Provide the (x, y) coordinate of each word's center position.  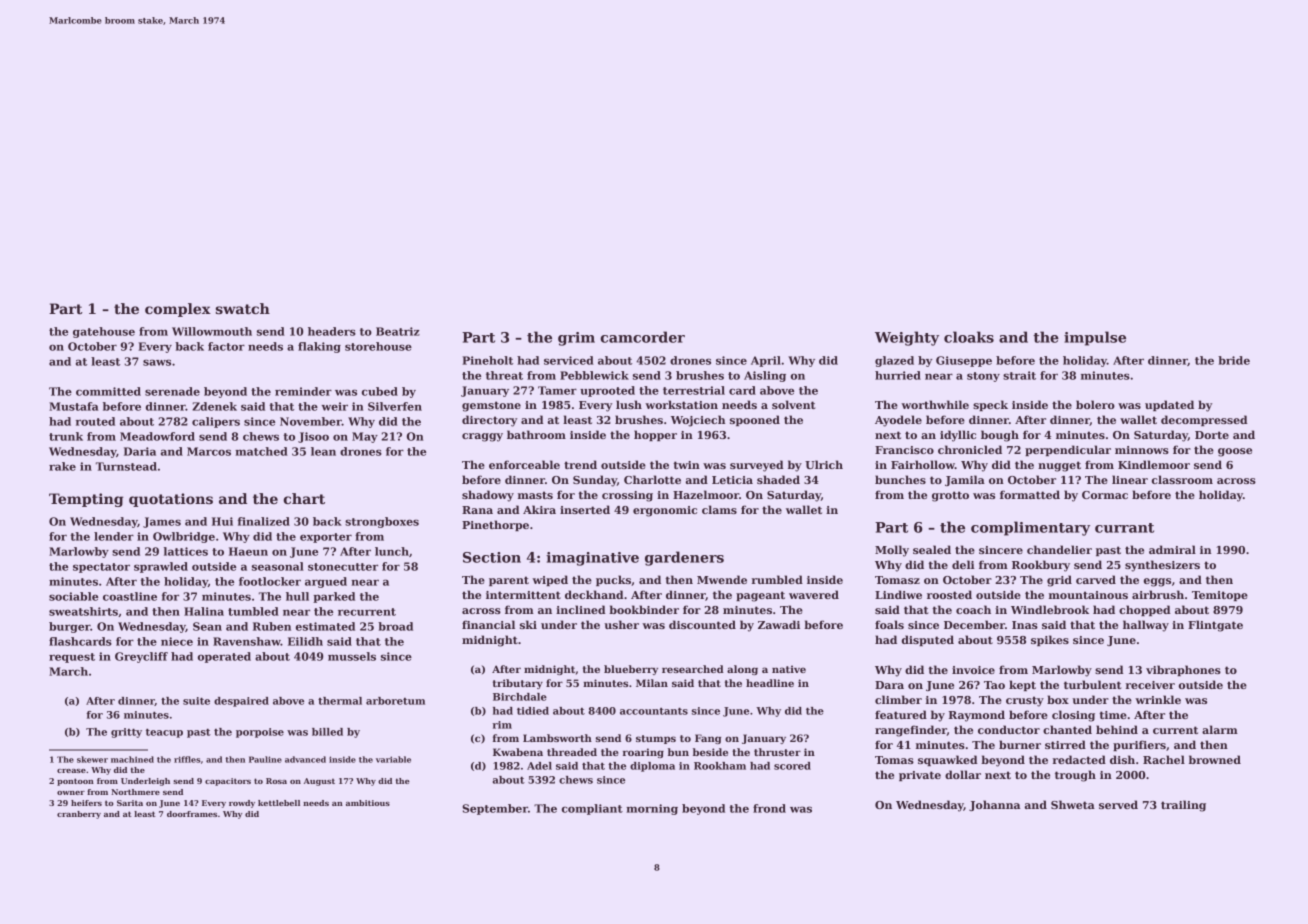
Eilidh (305, 641)
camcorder (642, 337)
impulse (1095, 338)
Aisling (765, 376)
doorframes (192, 814)
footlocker (270, 581)
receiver (1150, 685)
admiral (1172, 549)
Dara (889, 685)
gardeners (684, 558)
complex (178, 310)
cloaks (969, 337)
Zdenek (214, 406)
